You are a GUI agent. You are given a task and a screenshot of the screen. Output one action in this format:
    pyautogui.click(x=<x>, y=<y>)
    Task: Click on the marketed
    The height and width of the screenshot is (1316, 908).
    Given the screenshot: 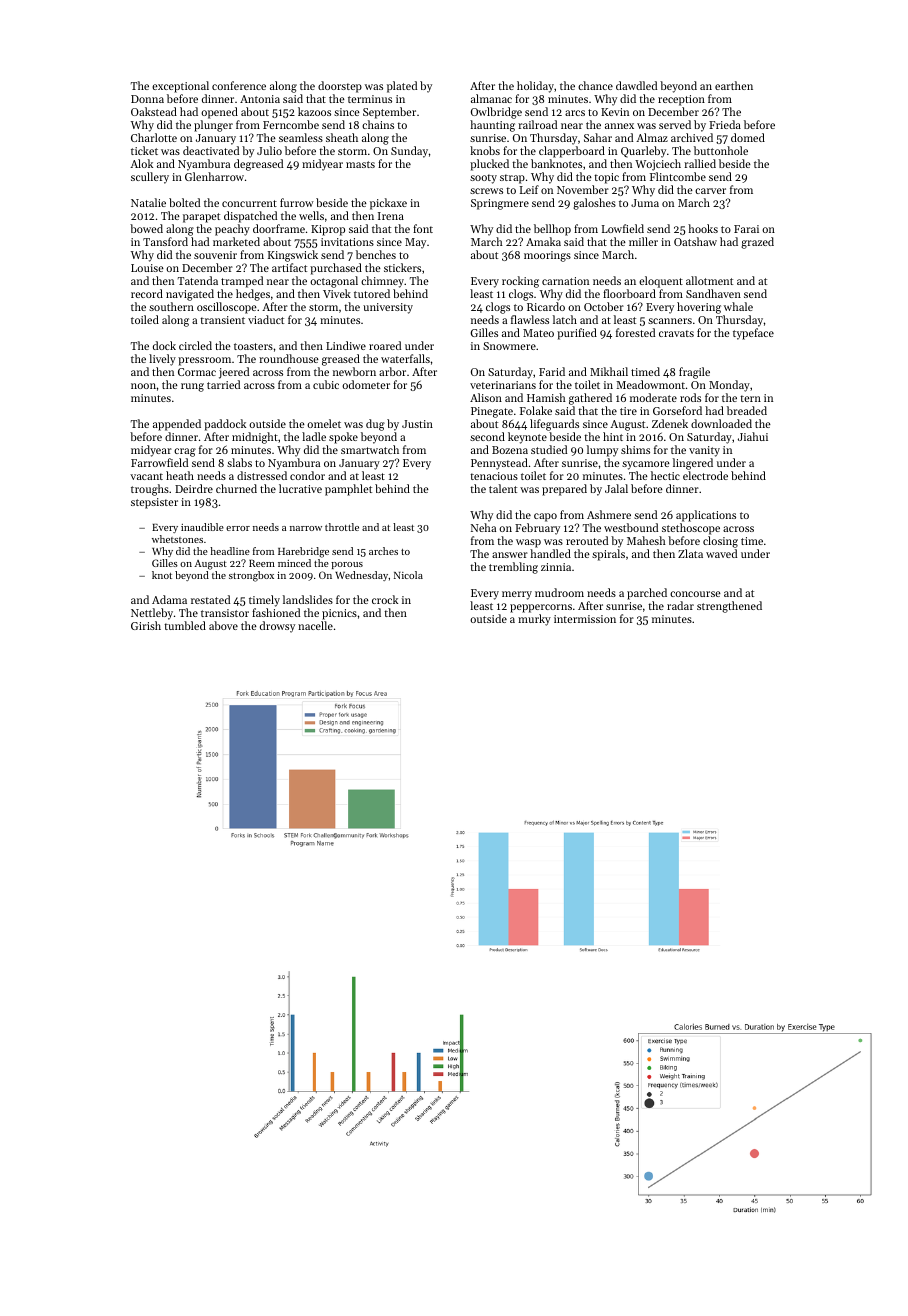 What is the action you would take?
    pyautogui.click(x=236, y=241)
